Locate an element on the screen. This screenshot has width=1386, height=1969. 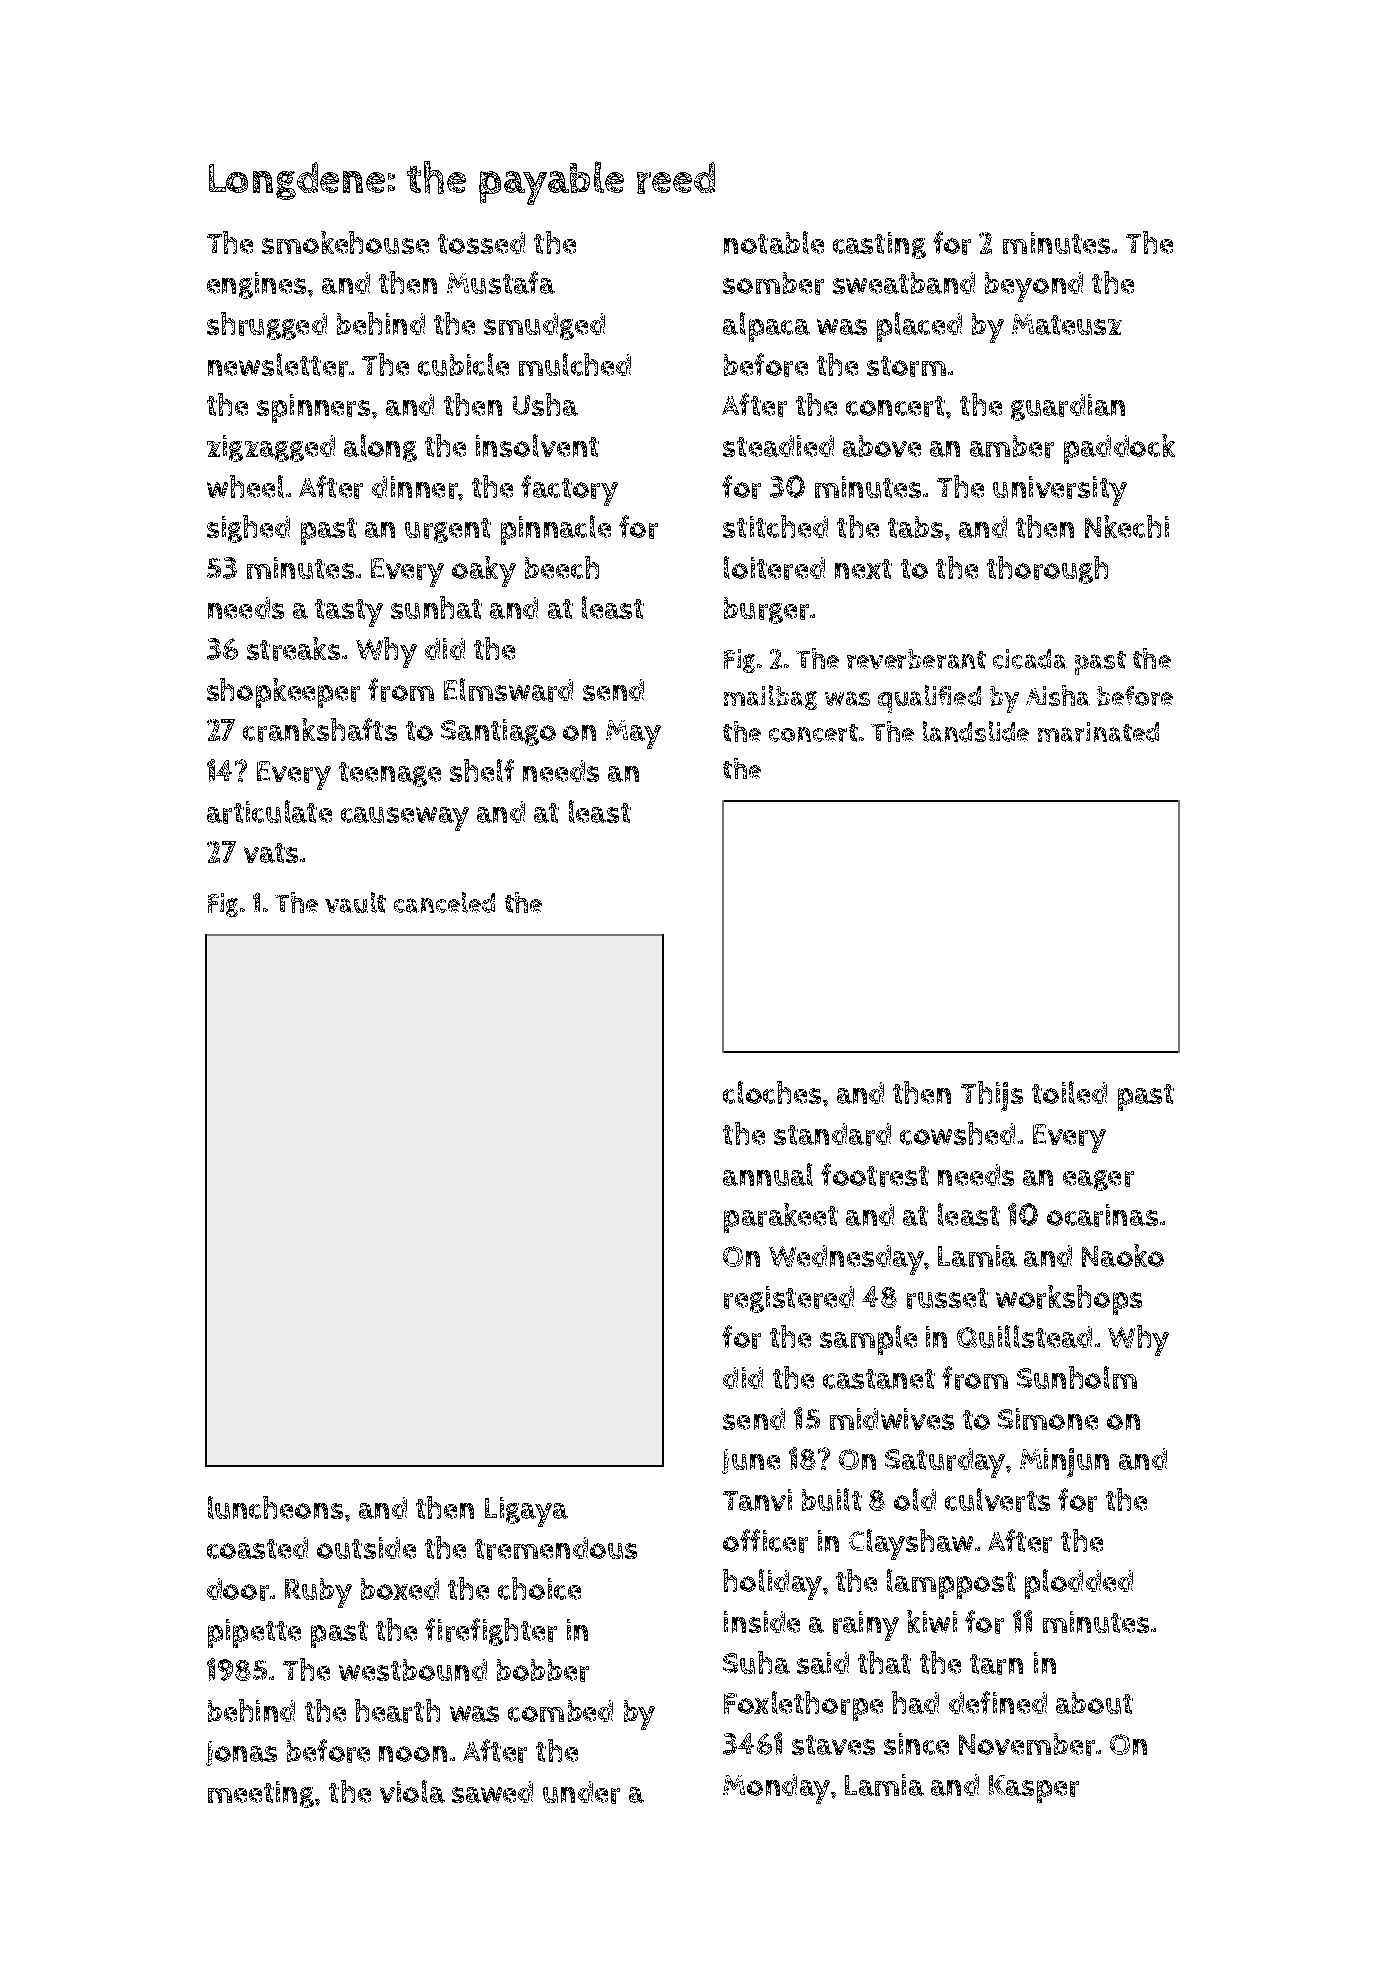
qualified is located at coordinates (929, 699).
